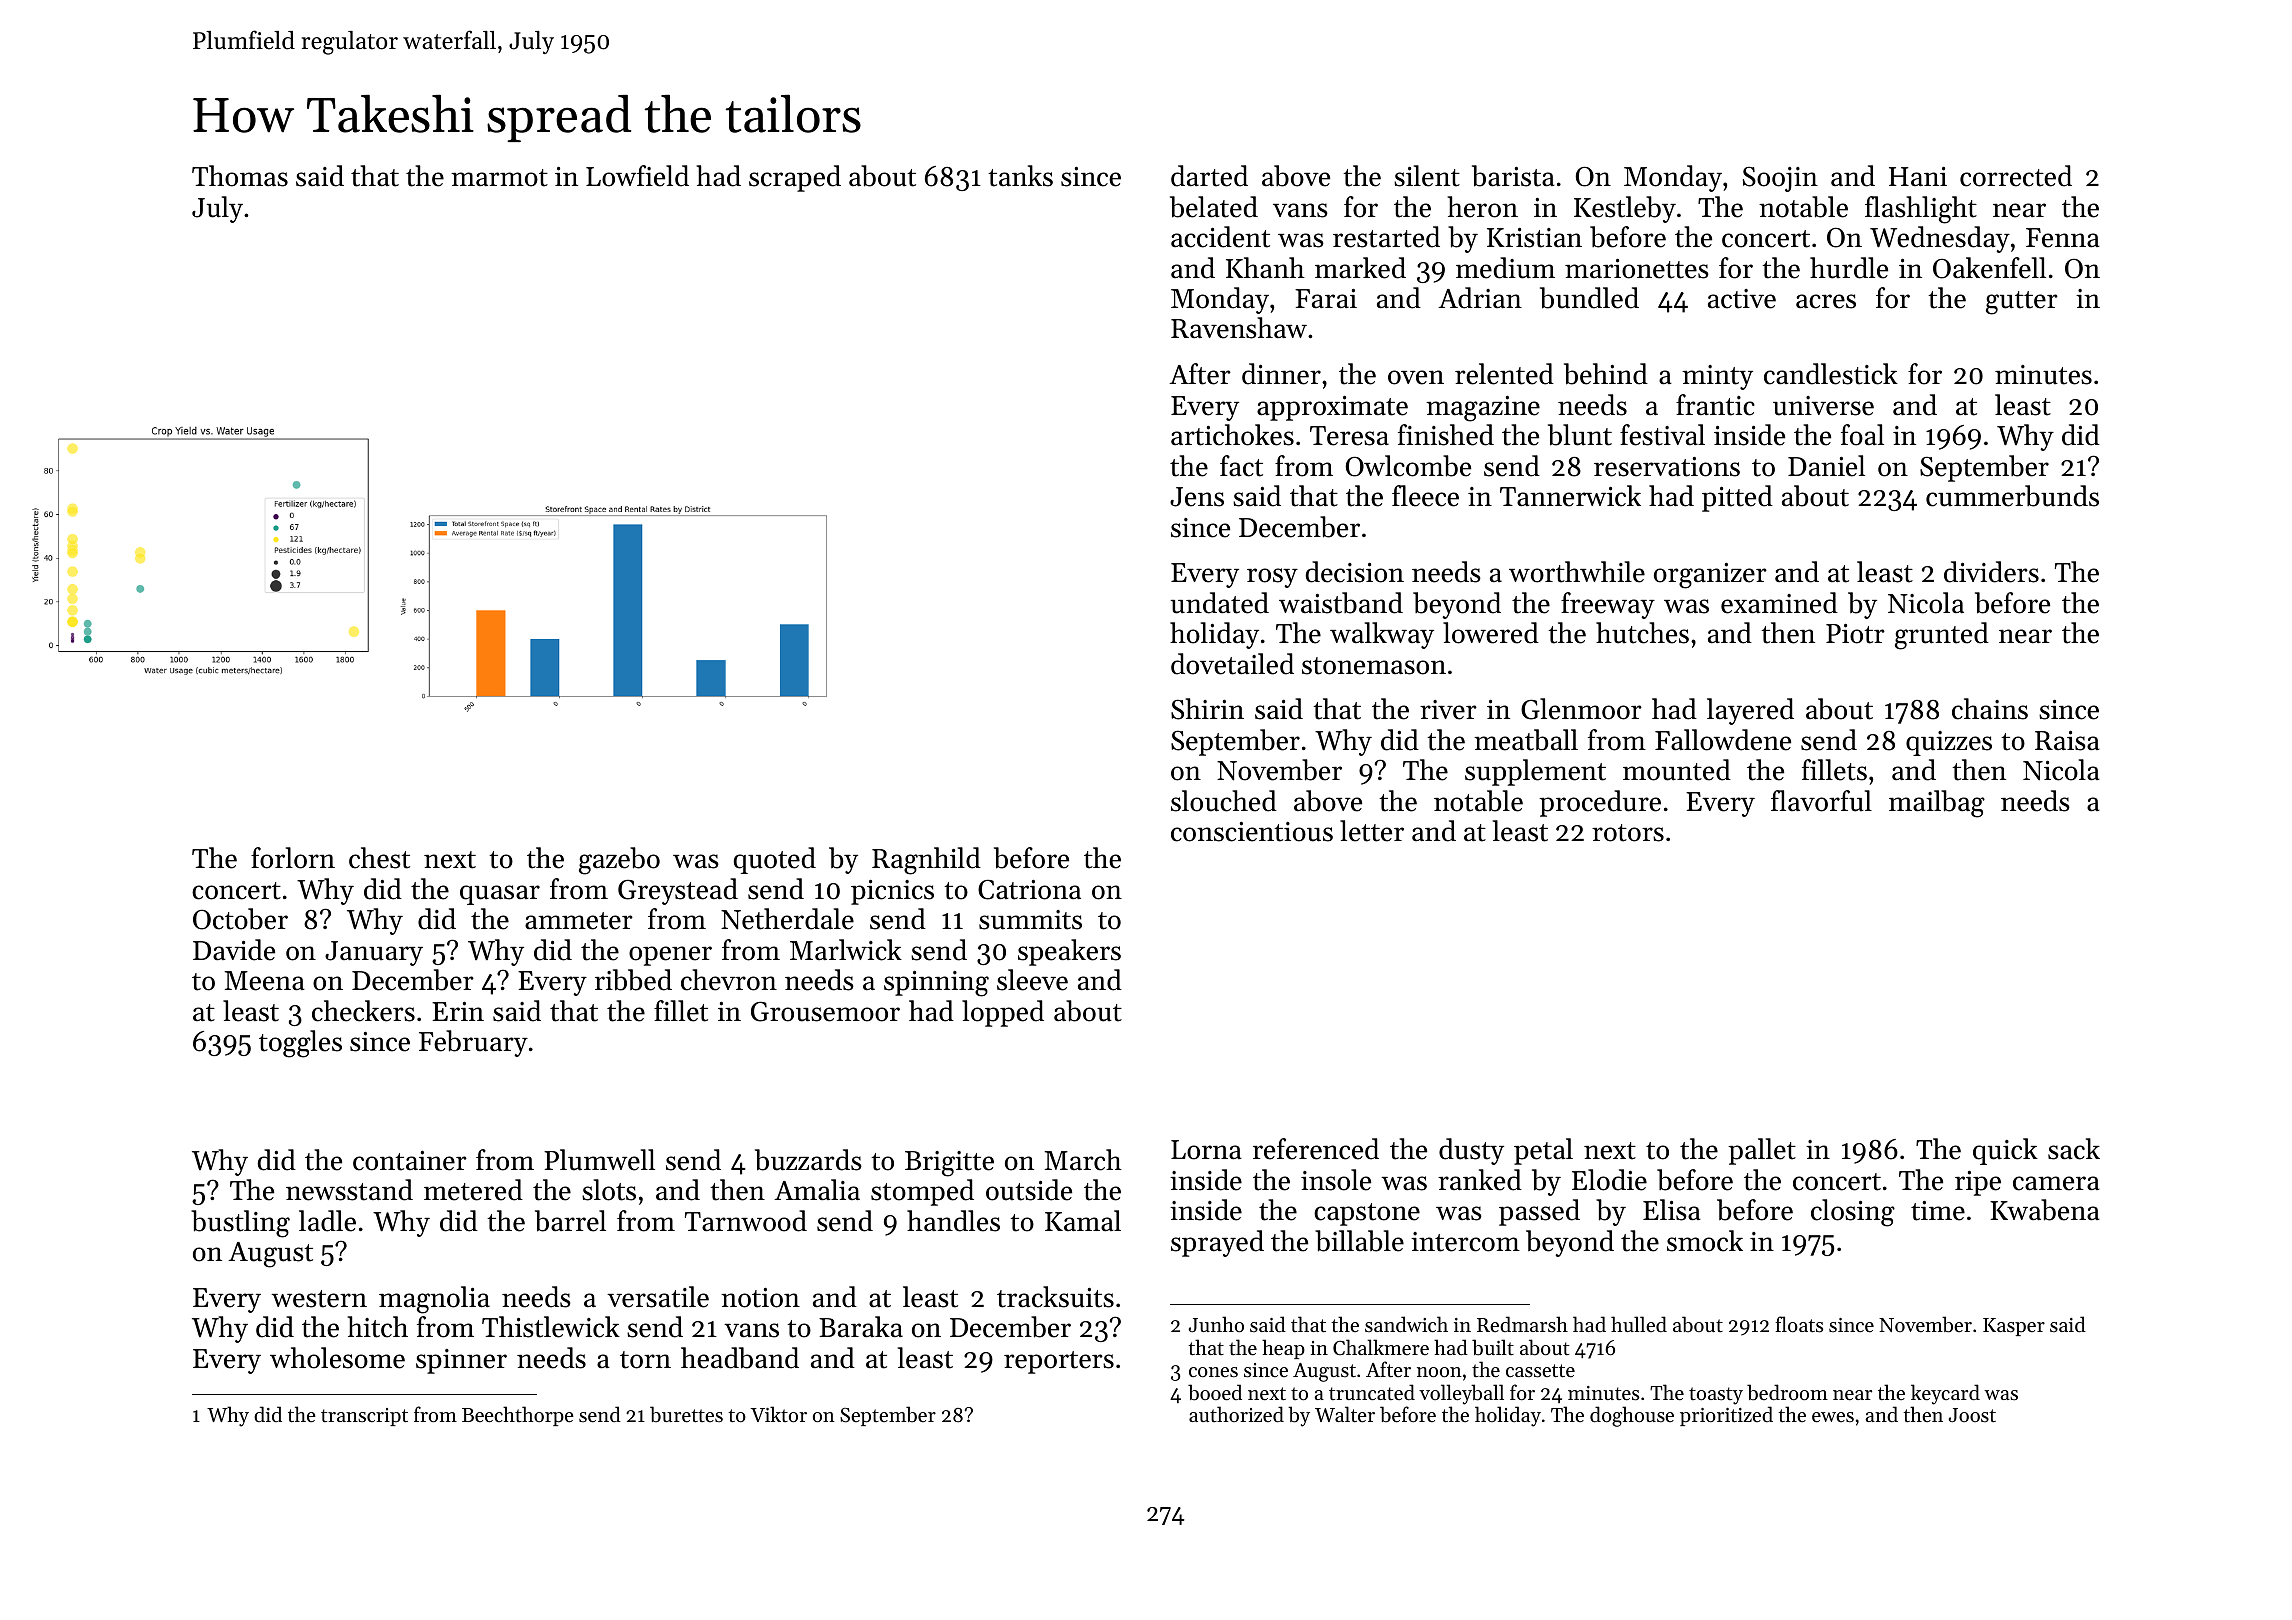 The image size is (2292, 1620). What do you see at coordinates (1374, 666) in the page?
I see `stonemason` at bounding box center [1374, 666].
